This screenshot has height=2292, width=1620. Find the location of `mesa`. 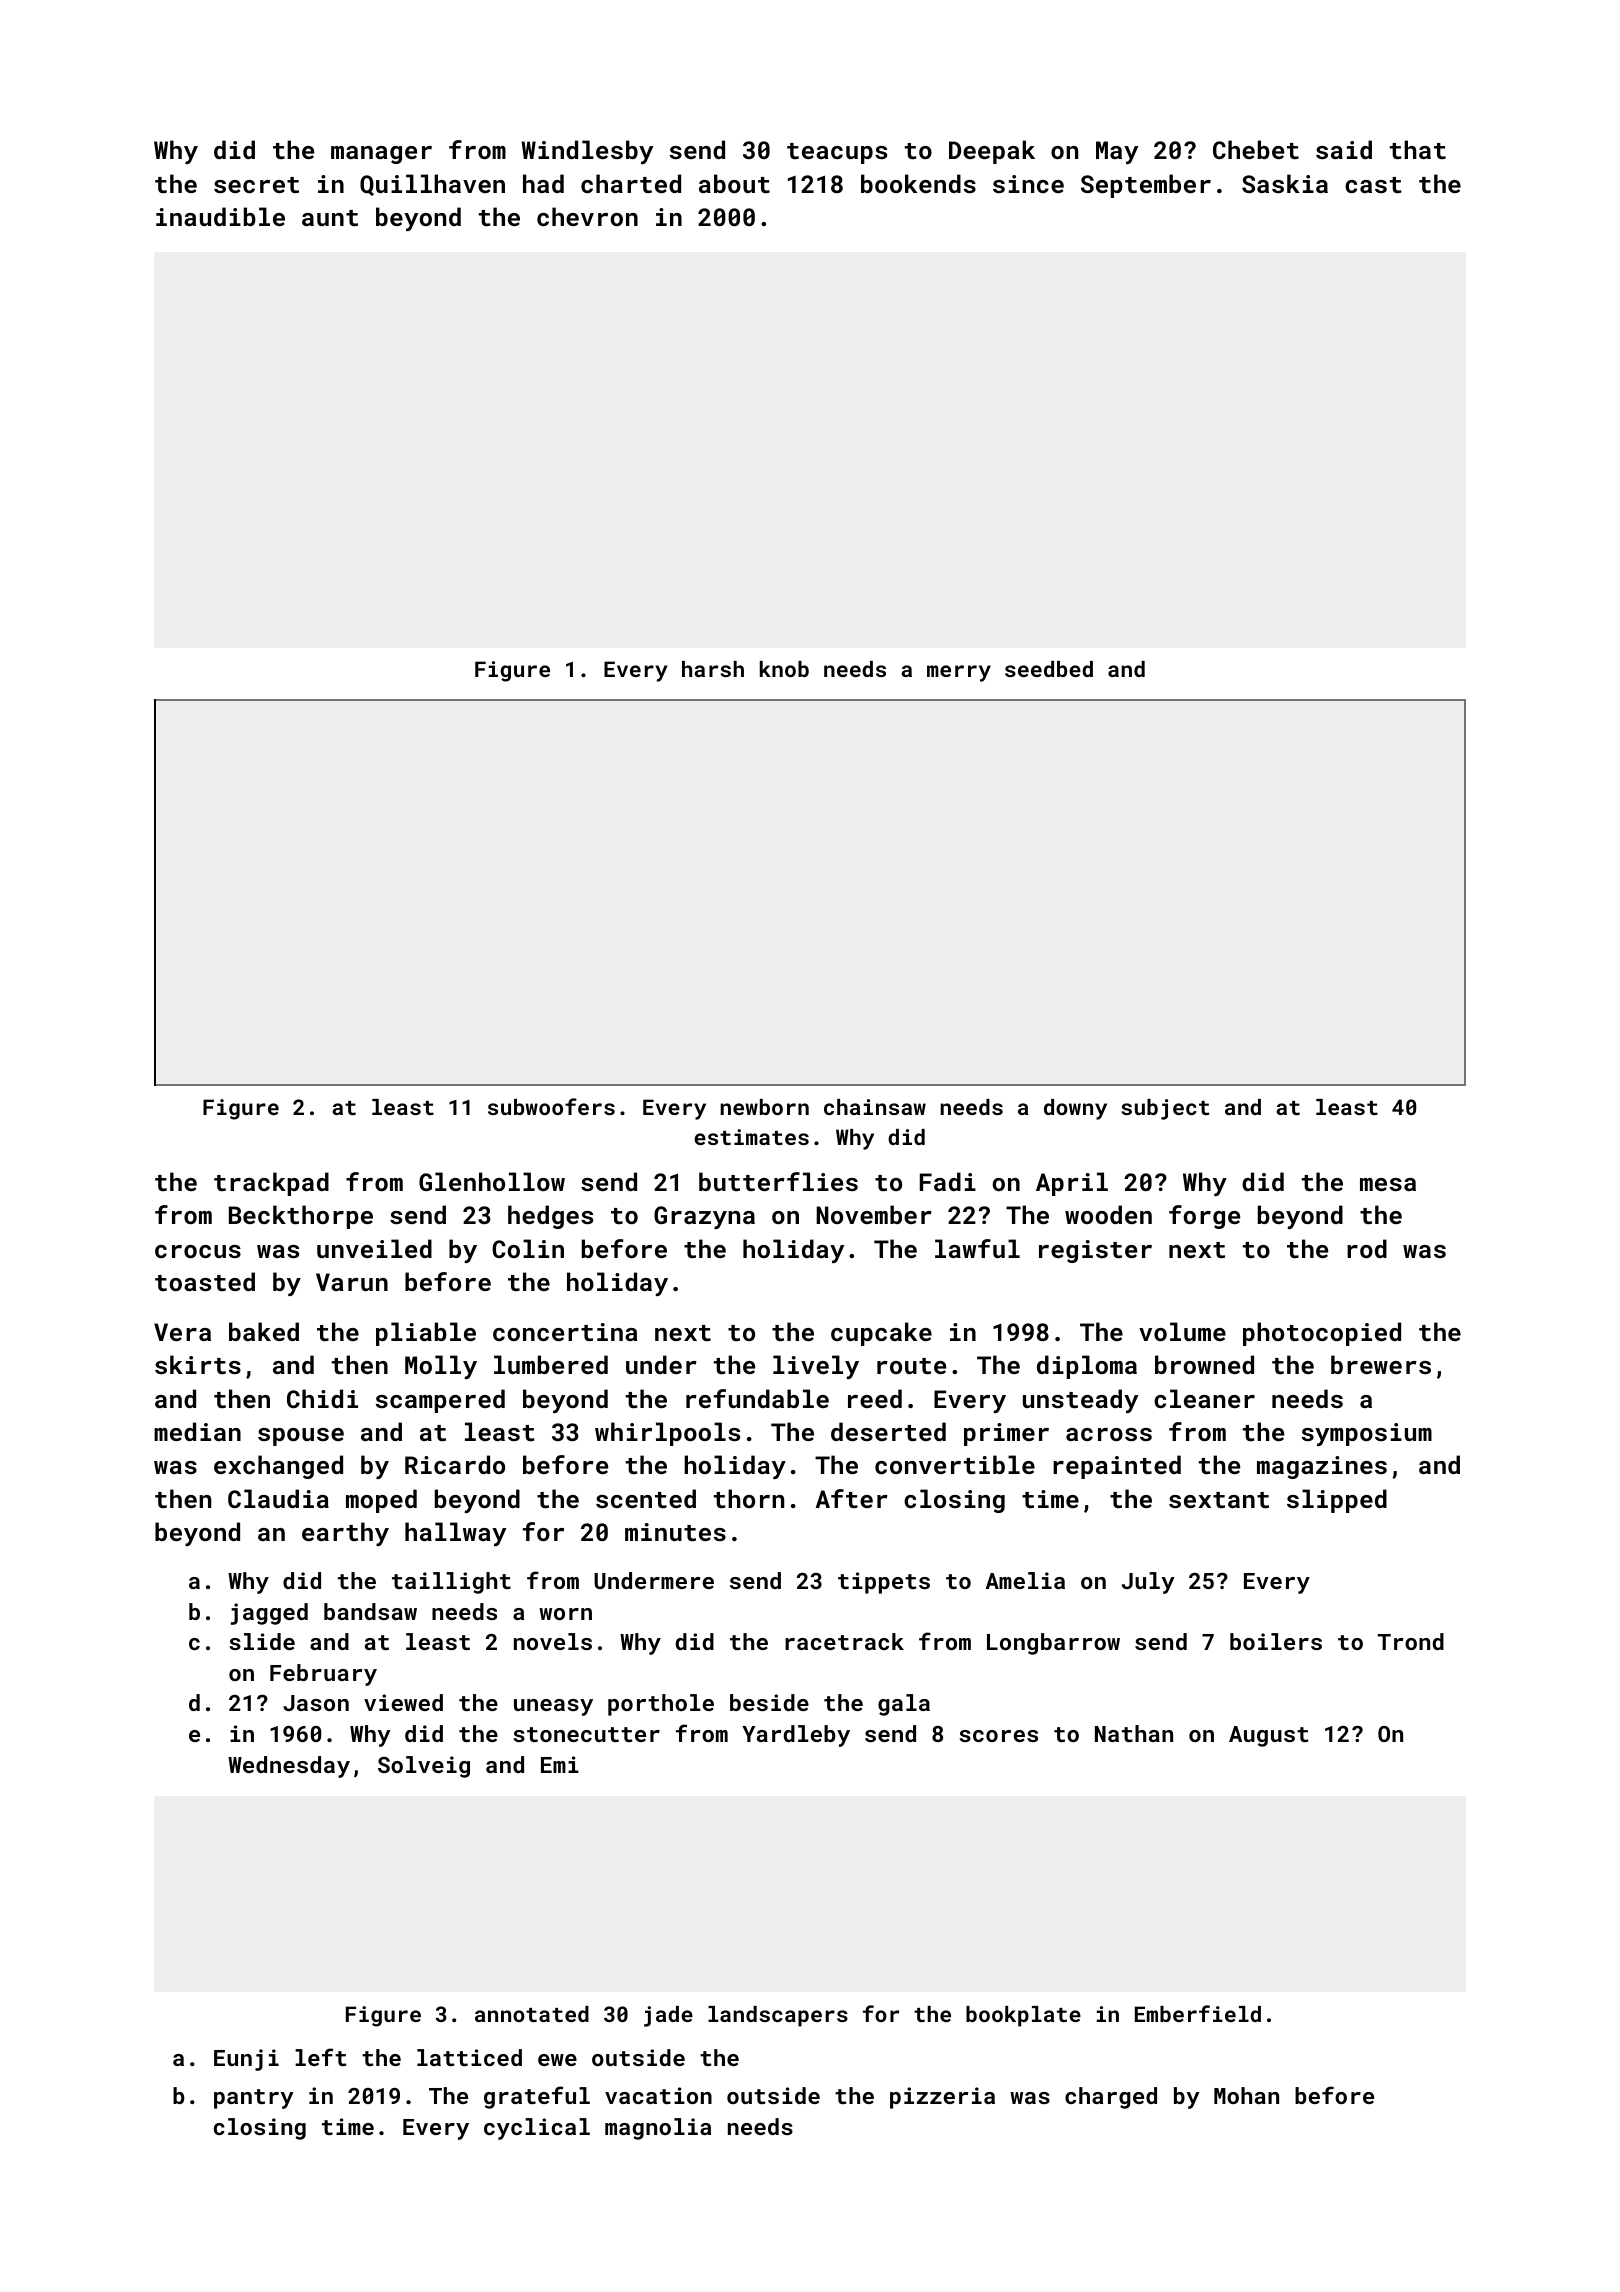

mesa is located at coordinates (1388, 1184).
